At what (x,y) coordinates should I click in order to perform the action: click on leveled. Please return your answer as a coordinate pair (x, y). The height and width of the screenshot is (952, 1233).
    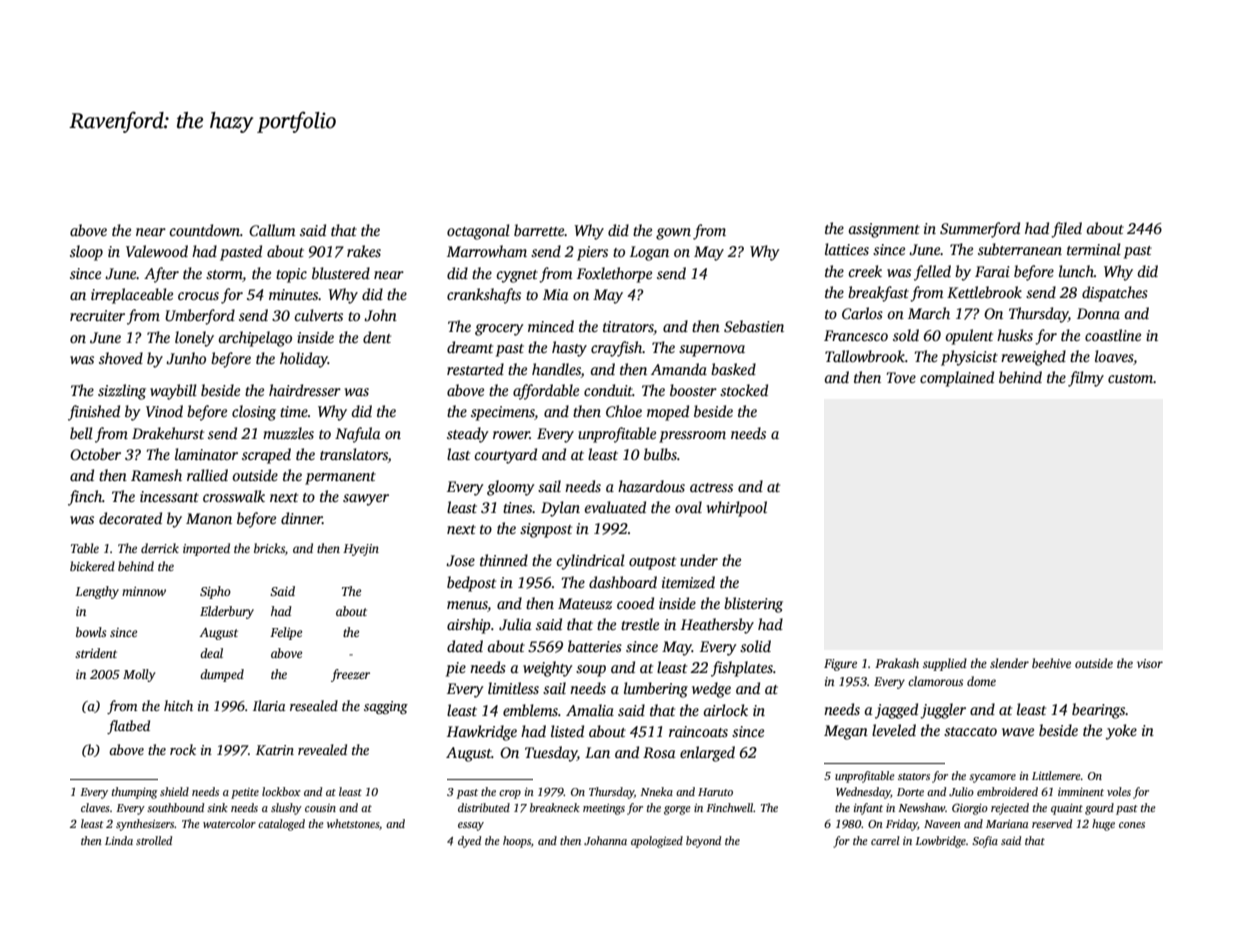
    Looking at the image, I should click on (894, 730).
